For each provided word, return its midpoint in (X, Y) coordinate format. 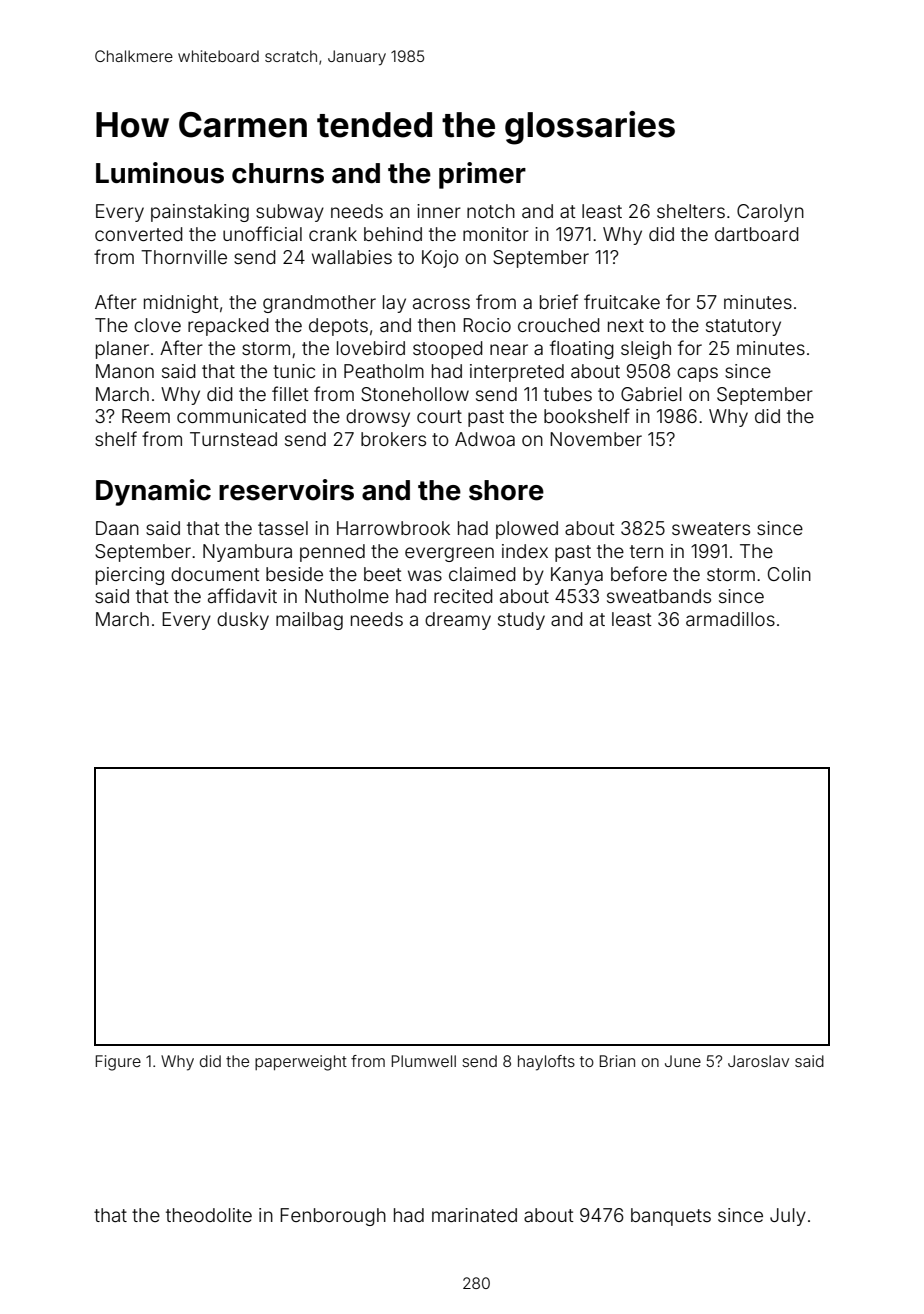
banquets (671, 1217)
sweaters (711, 528)
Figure (118, 1063)
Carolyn (770, 213)
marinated (474, 1215)
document (215, 574)
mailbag (309, 621)
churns (278, 173)
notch (491, 211)
